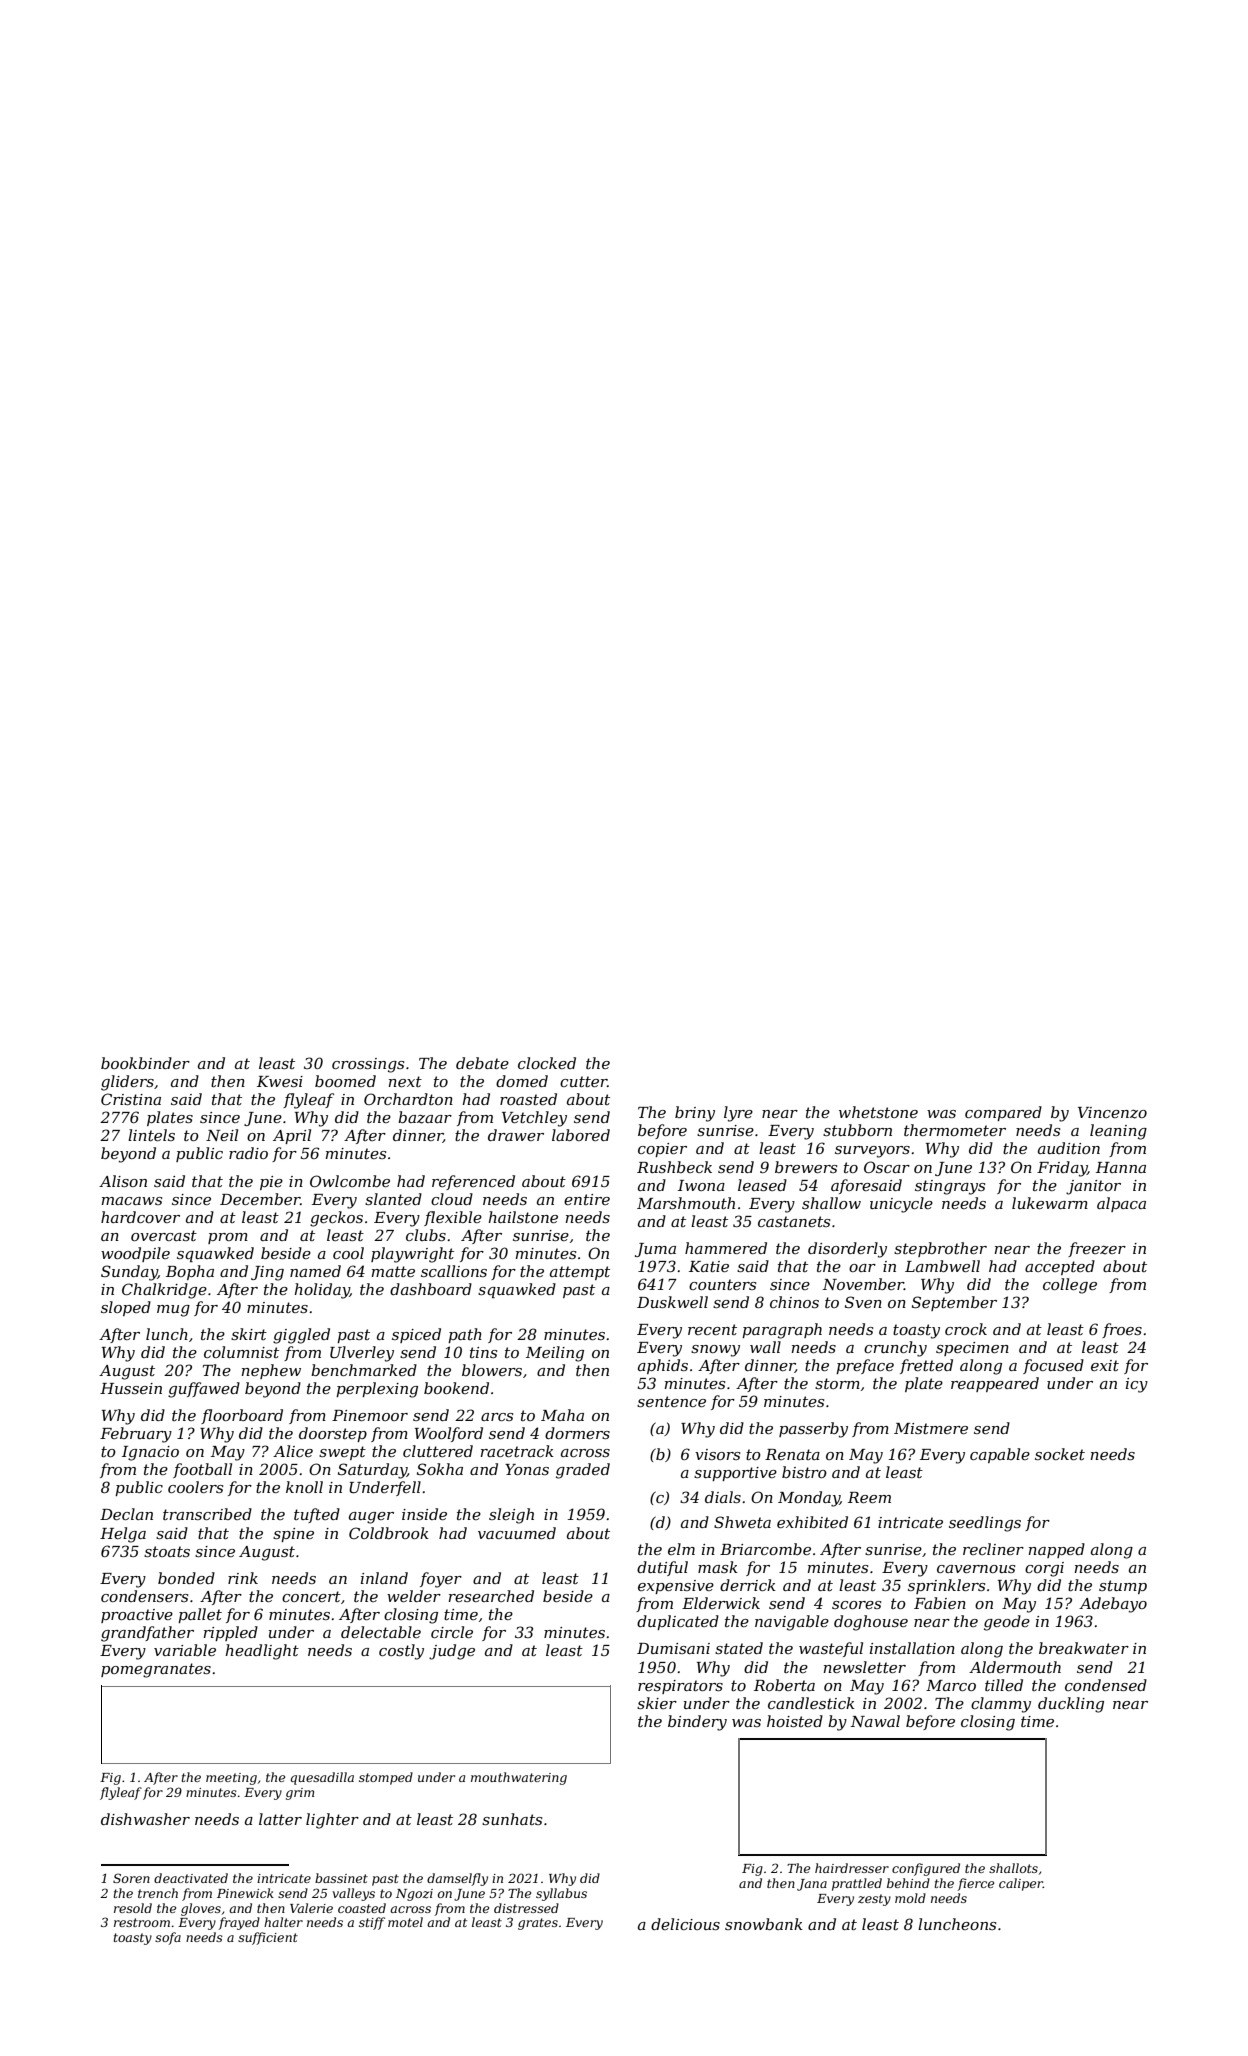  I want to click on clocked, so click(547, 1063).
